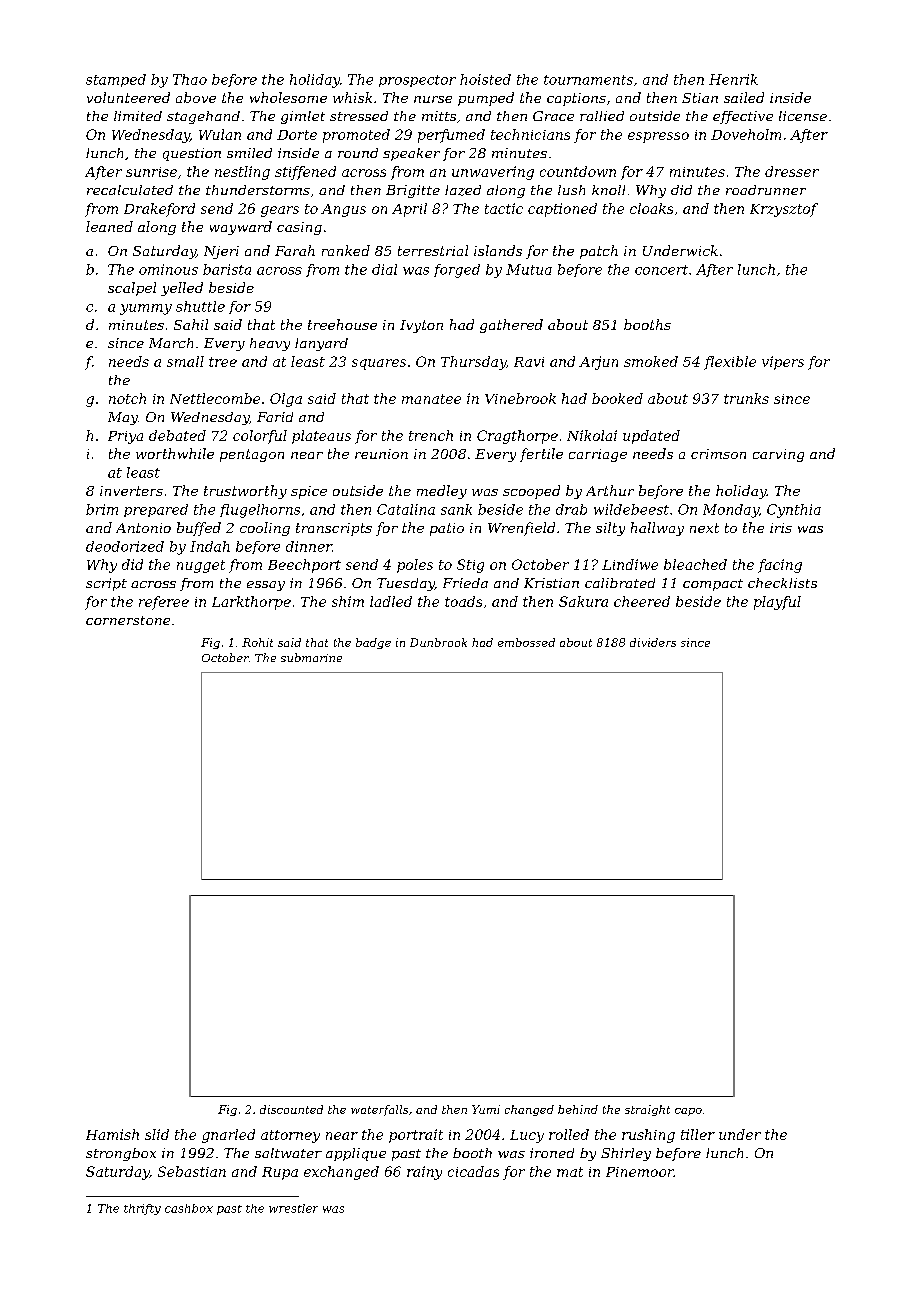 This page has height=1308, width=924. What do you see at coordinates (291, 1109) in the page?
I see `discounted` at bounding box center [291, 1109].
